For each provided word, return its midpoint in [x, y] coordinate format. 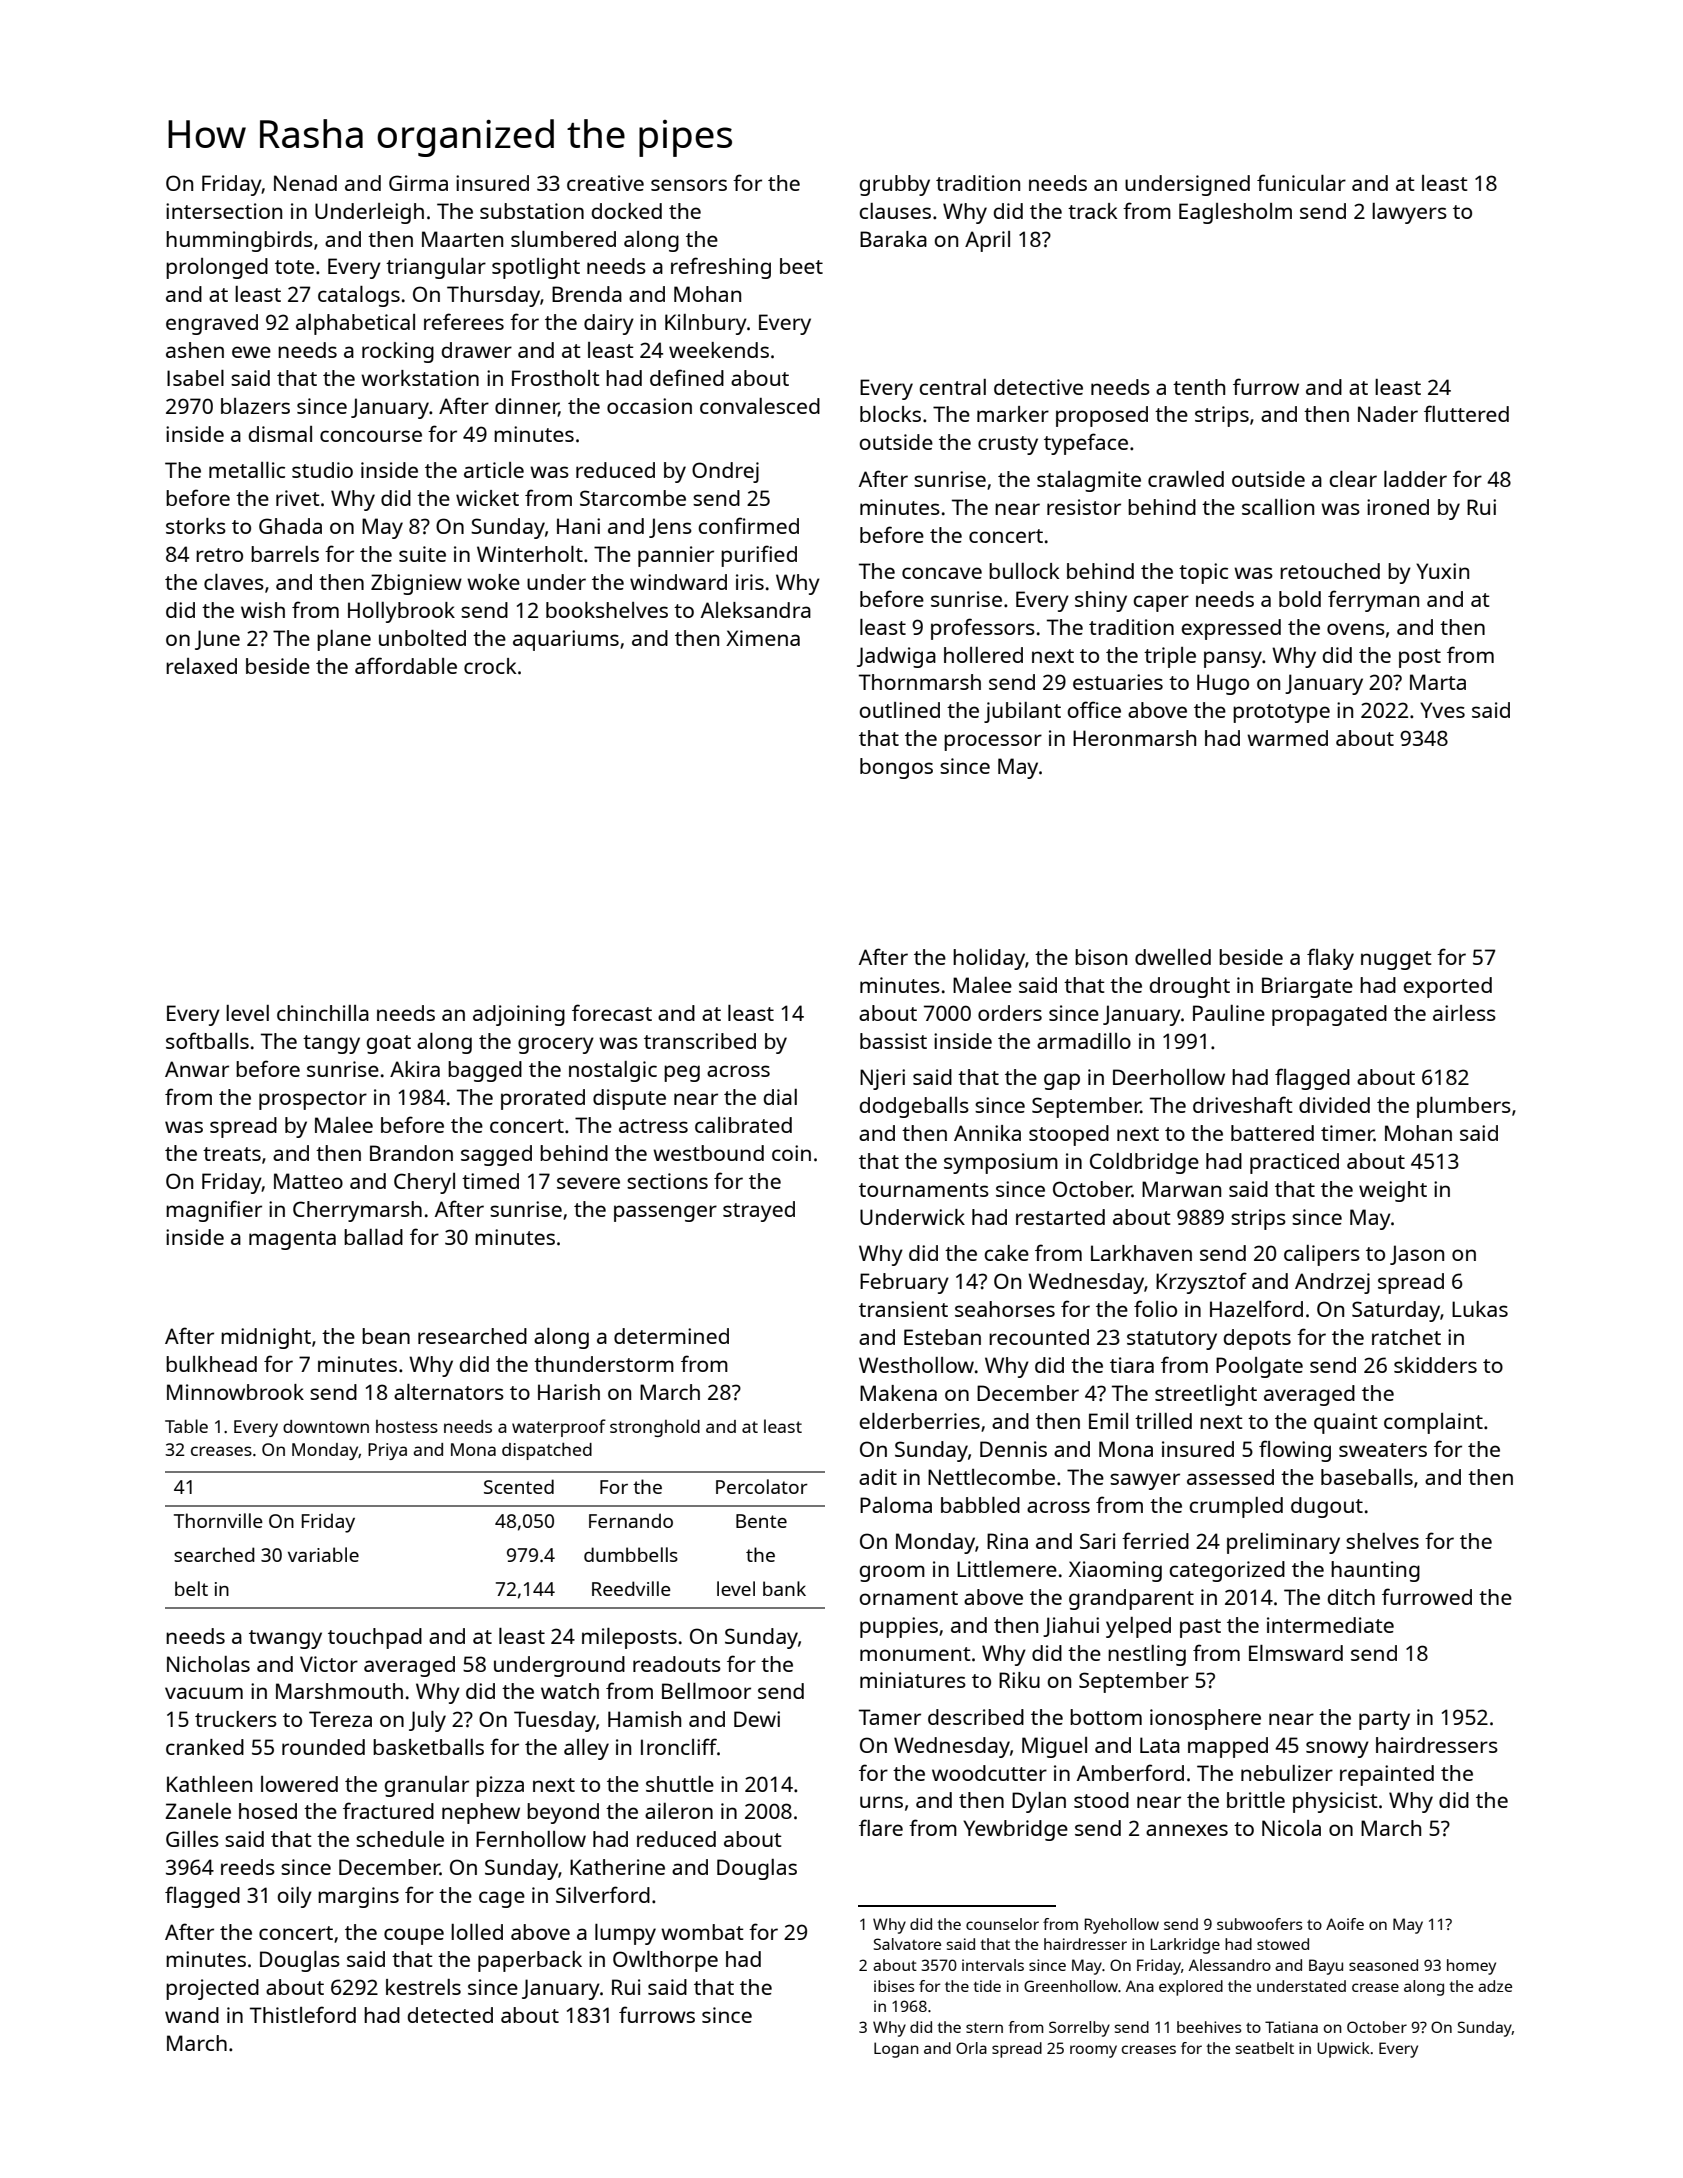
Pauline [1229, 1013]
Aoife [1345, 1924]
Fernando [631, 1520]
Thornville [218, 1520]
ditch [1351, 1597]
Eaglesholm [1235, 213]
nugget [1396, 960]
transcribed [700, 1041]
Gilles [192, 1839]
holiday [989, 959]
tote [294, 267]
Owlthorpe [665, 1961]
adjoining [519, 1015]
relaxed [201, 666]
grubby [895, 185]
